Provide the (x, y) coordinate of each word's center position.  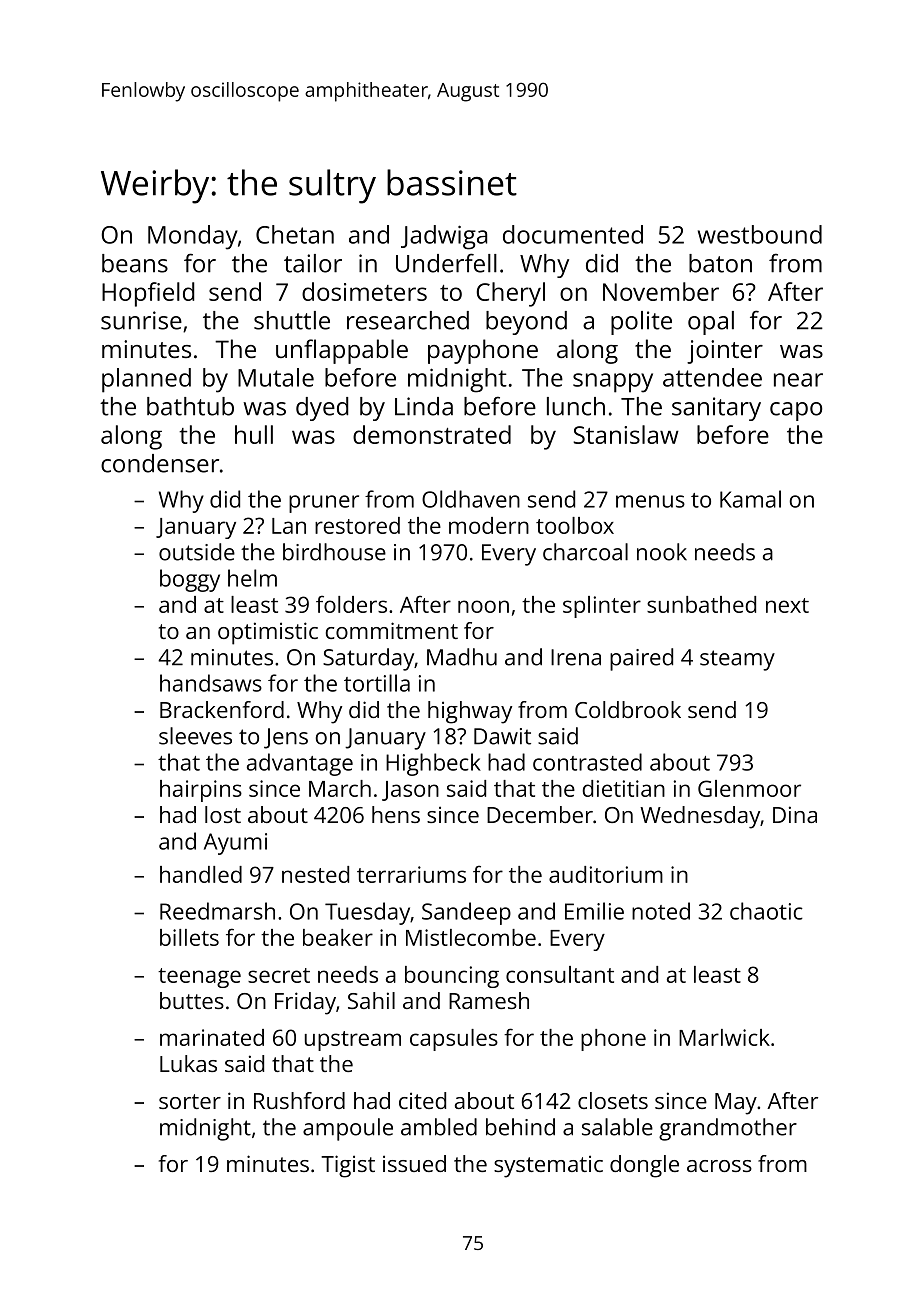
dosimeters (364, 291)
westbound (760, 234)
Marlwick (724, 1037)
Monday (193, 237)
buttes (192, 1000)
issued (414, 1163)
